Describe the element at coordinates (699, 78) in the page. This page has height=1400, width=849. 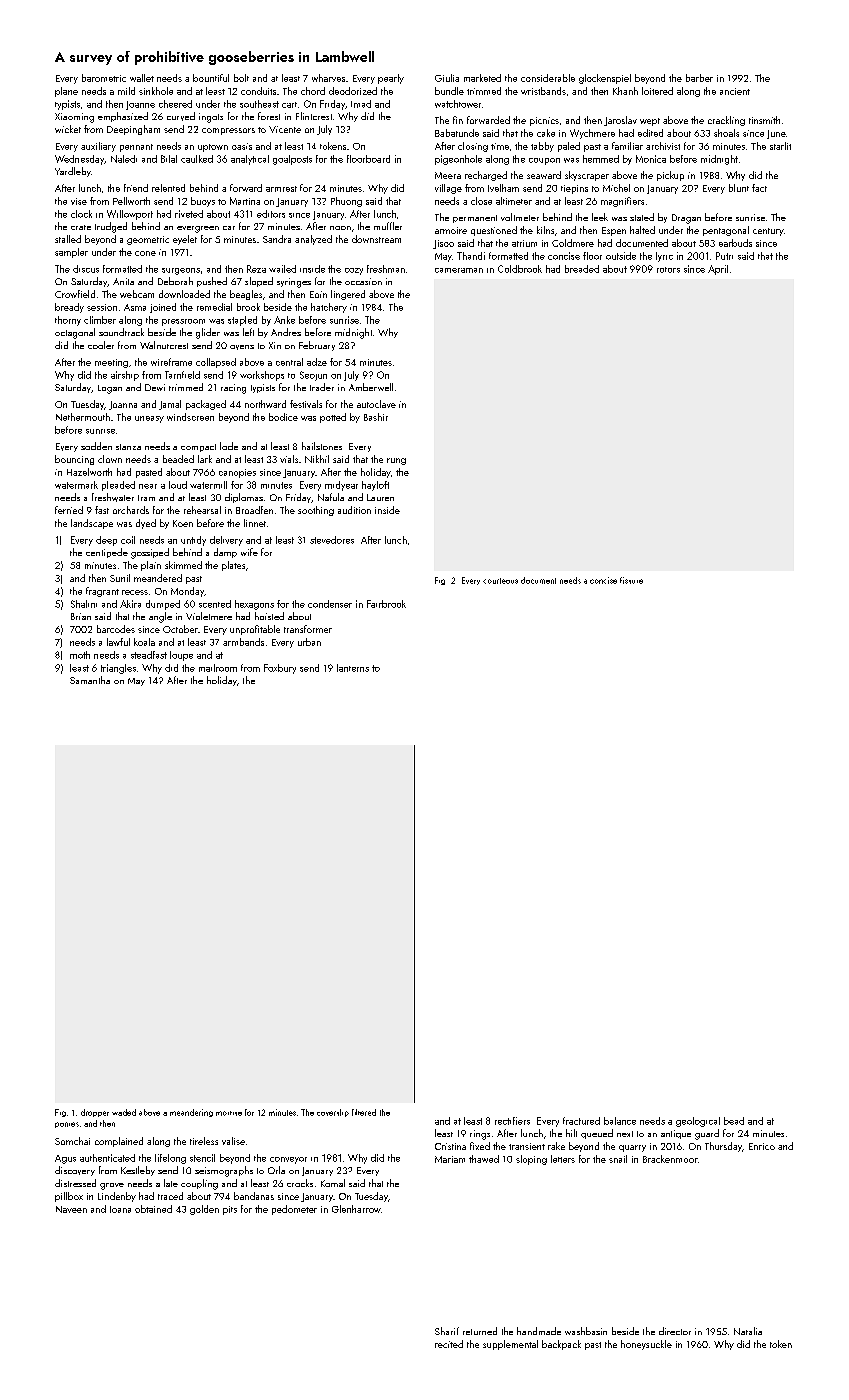
I see `barber` at that location.
